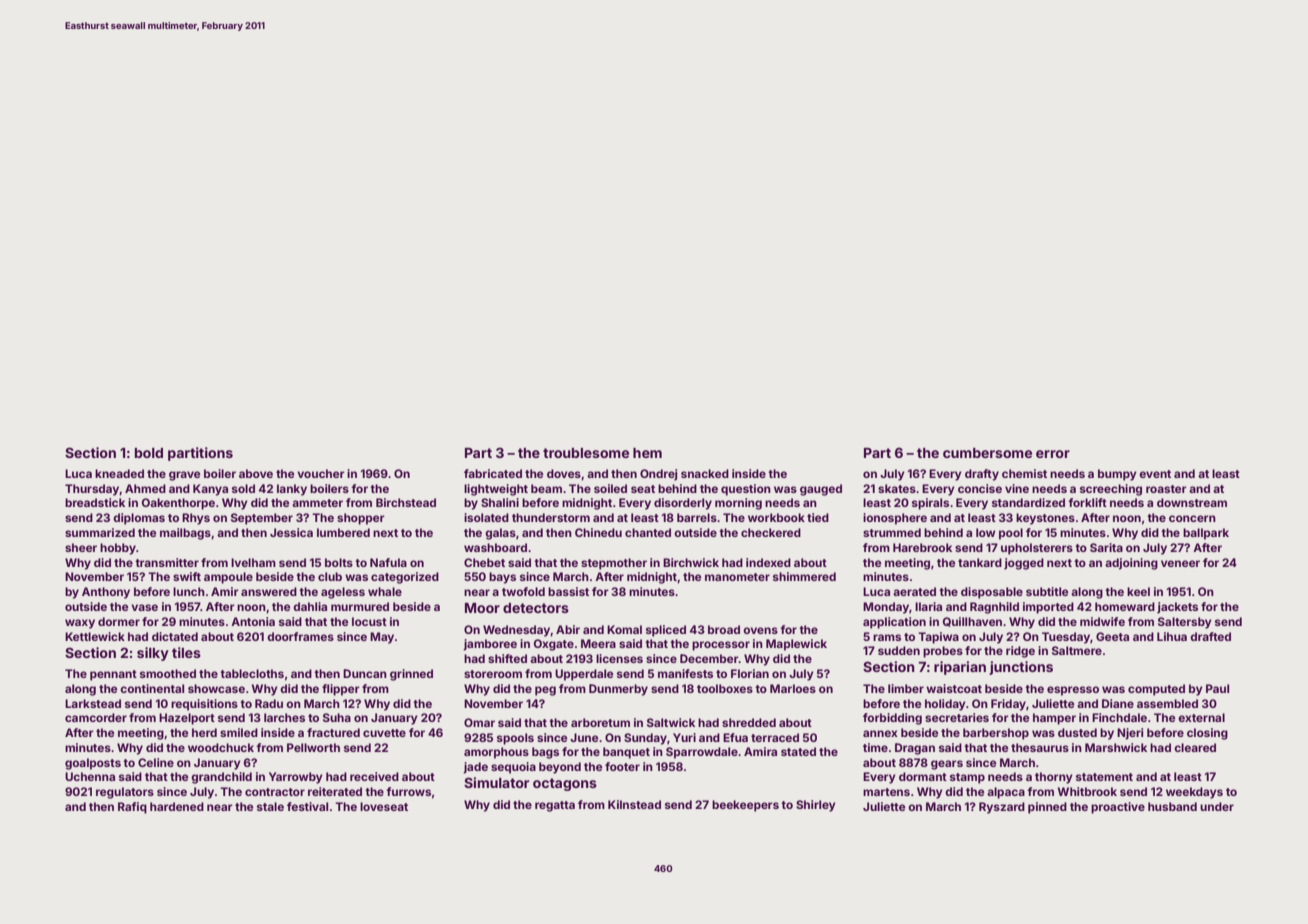  I want to click on goalposts, so click(93, 764).
